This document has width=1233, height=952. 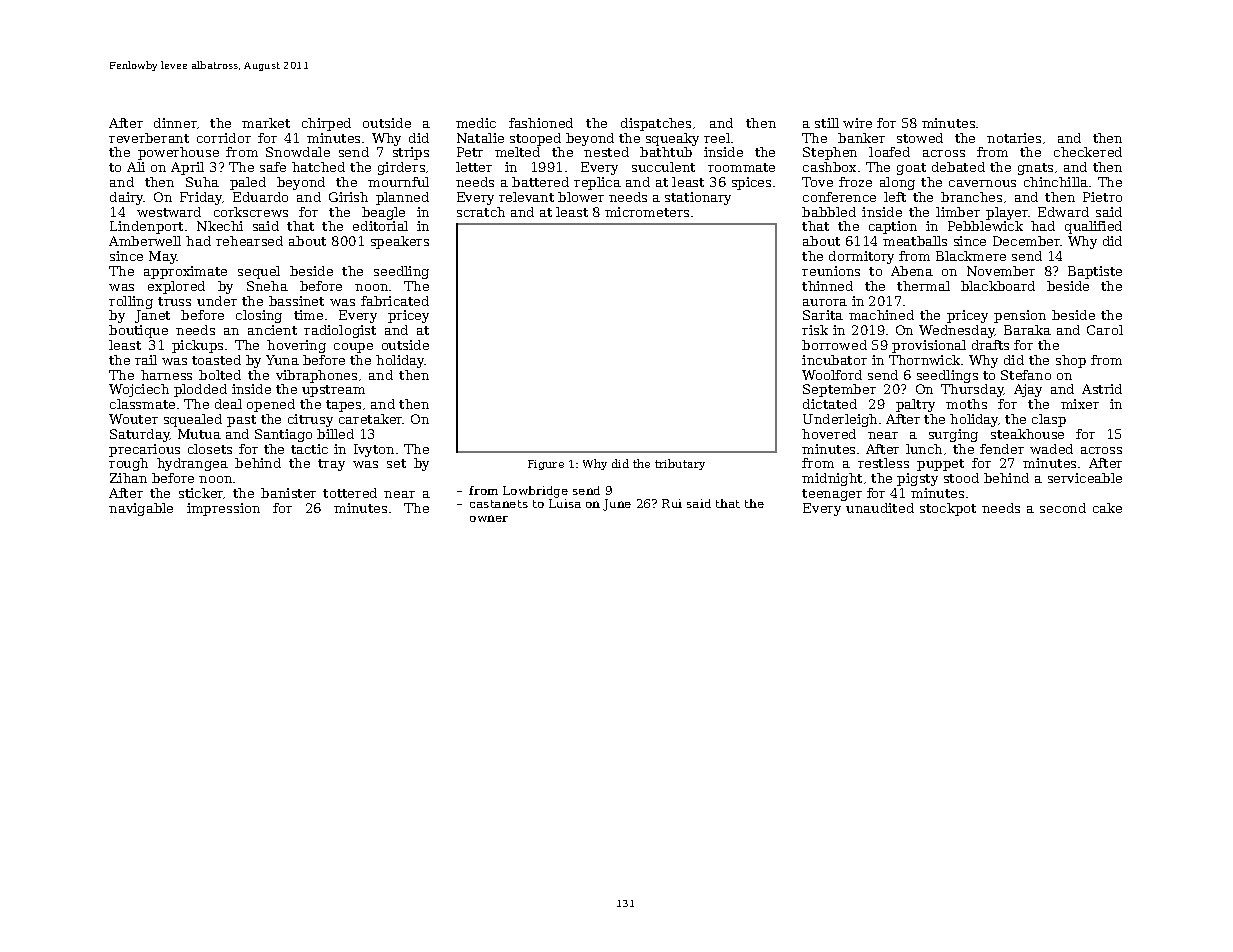 I want to click on powerhouse, so click(x=178, y=153).
